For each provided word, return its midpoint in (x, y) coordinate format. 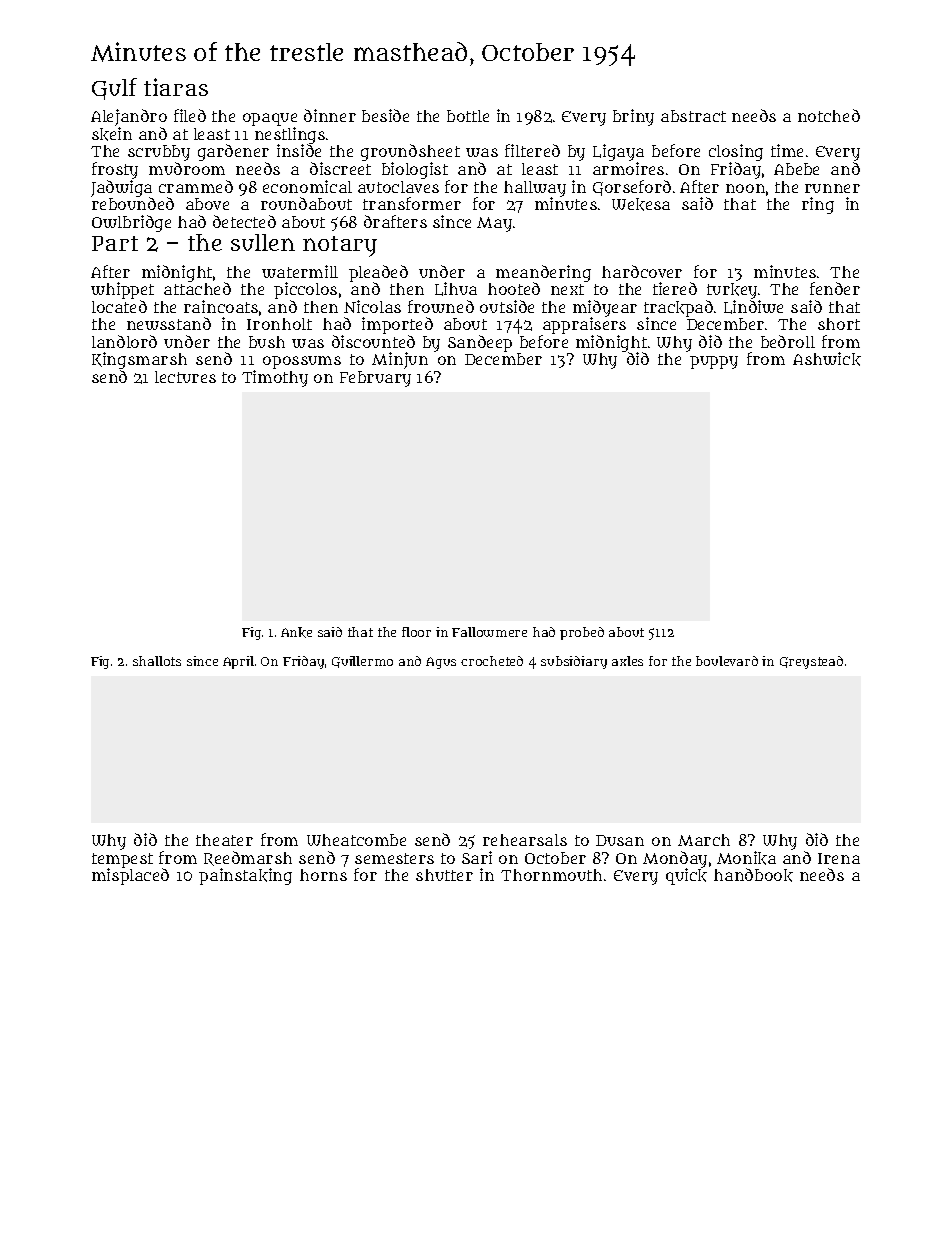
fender (835, 288)
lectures (185, 377)
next (567, 289)
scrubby (159, 153)
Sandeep (480, 343)
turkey (732, 291)
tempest (122, 861)
